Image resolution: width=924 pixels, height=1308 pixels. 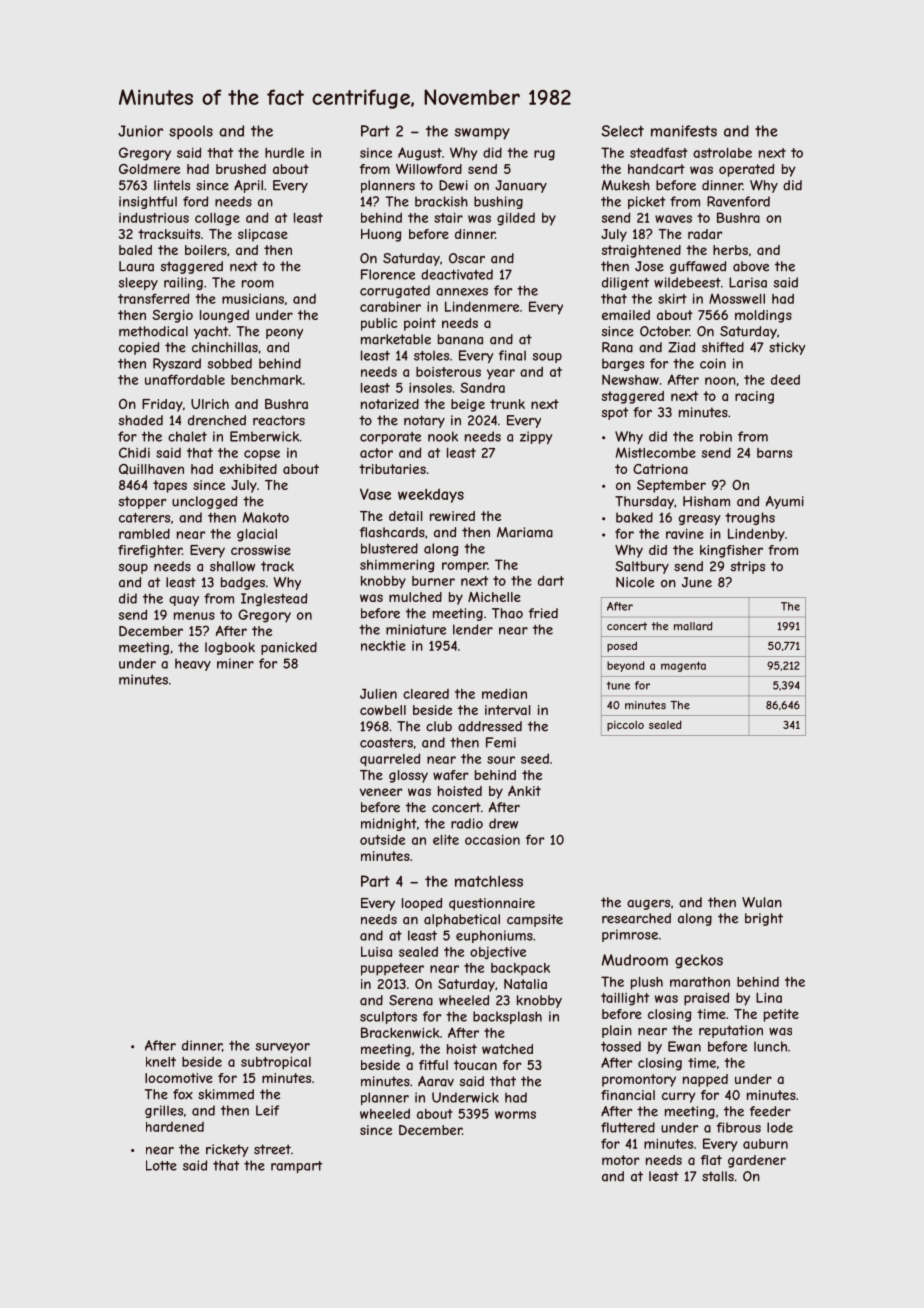 I want to click on spools, so click(x=191, y=132).
